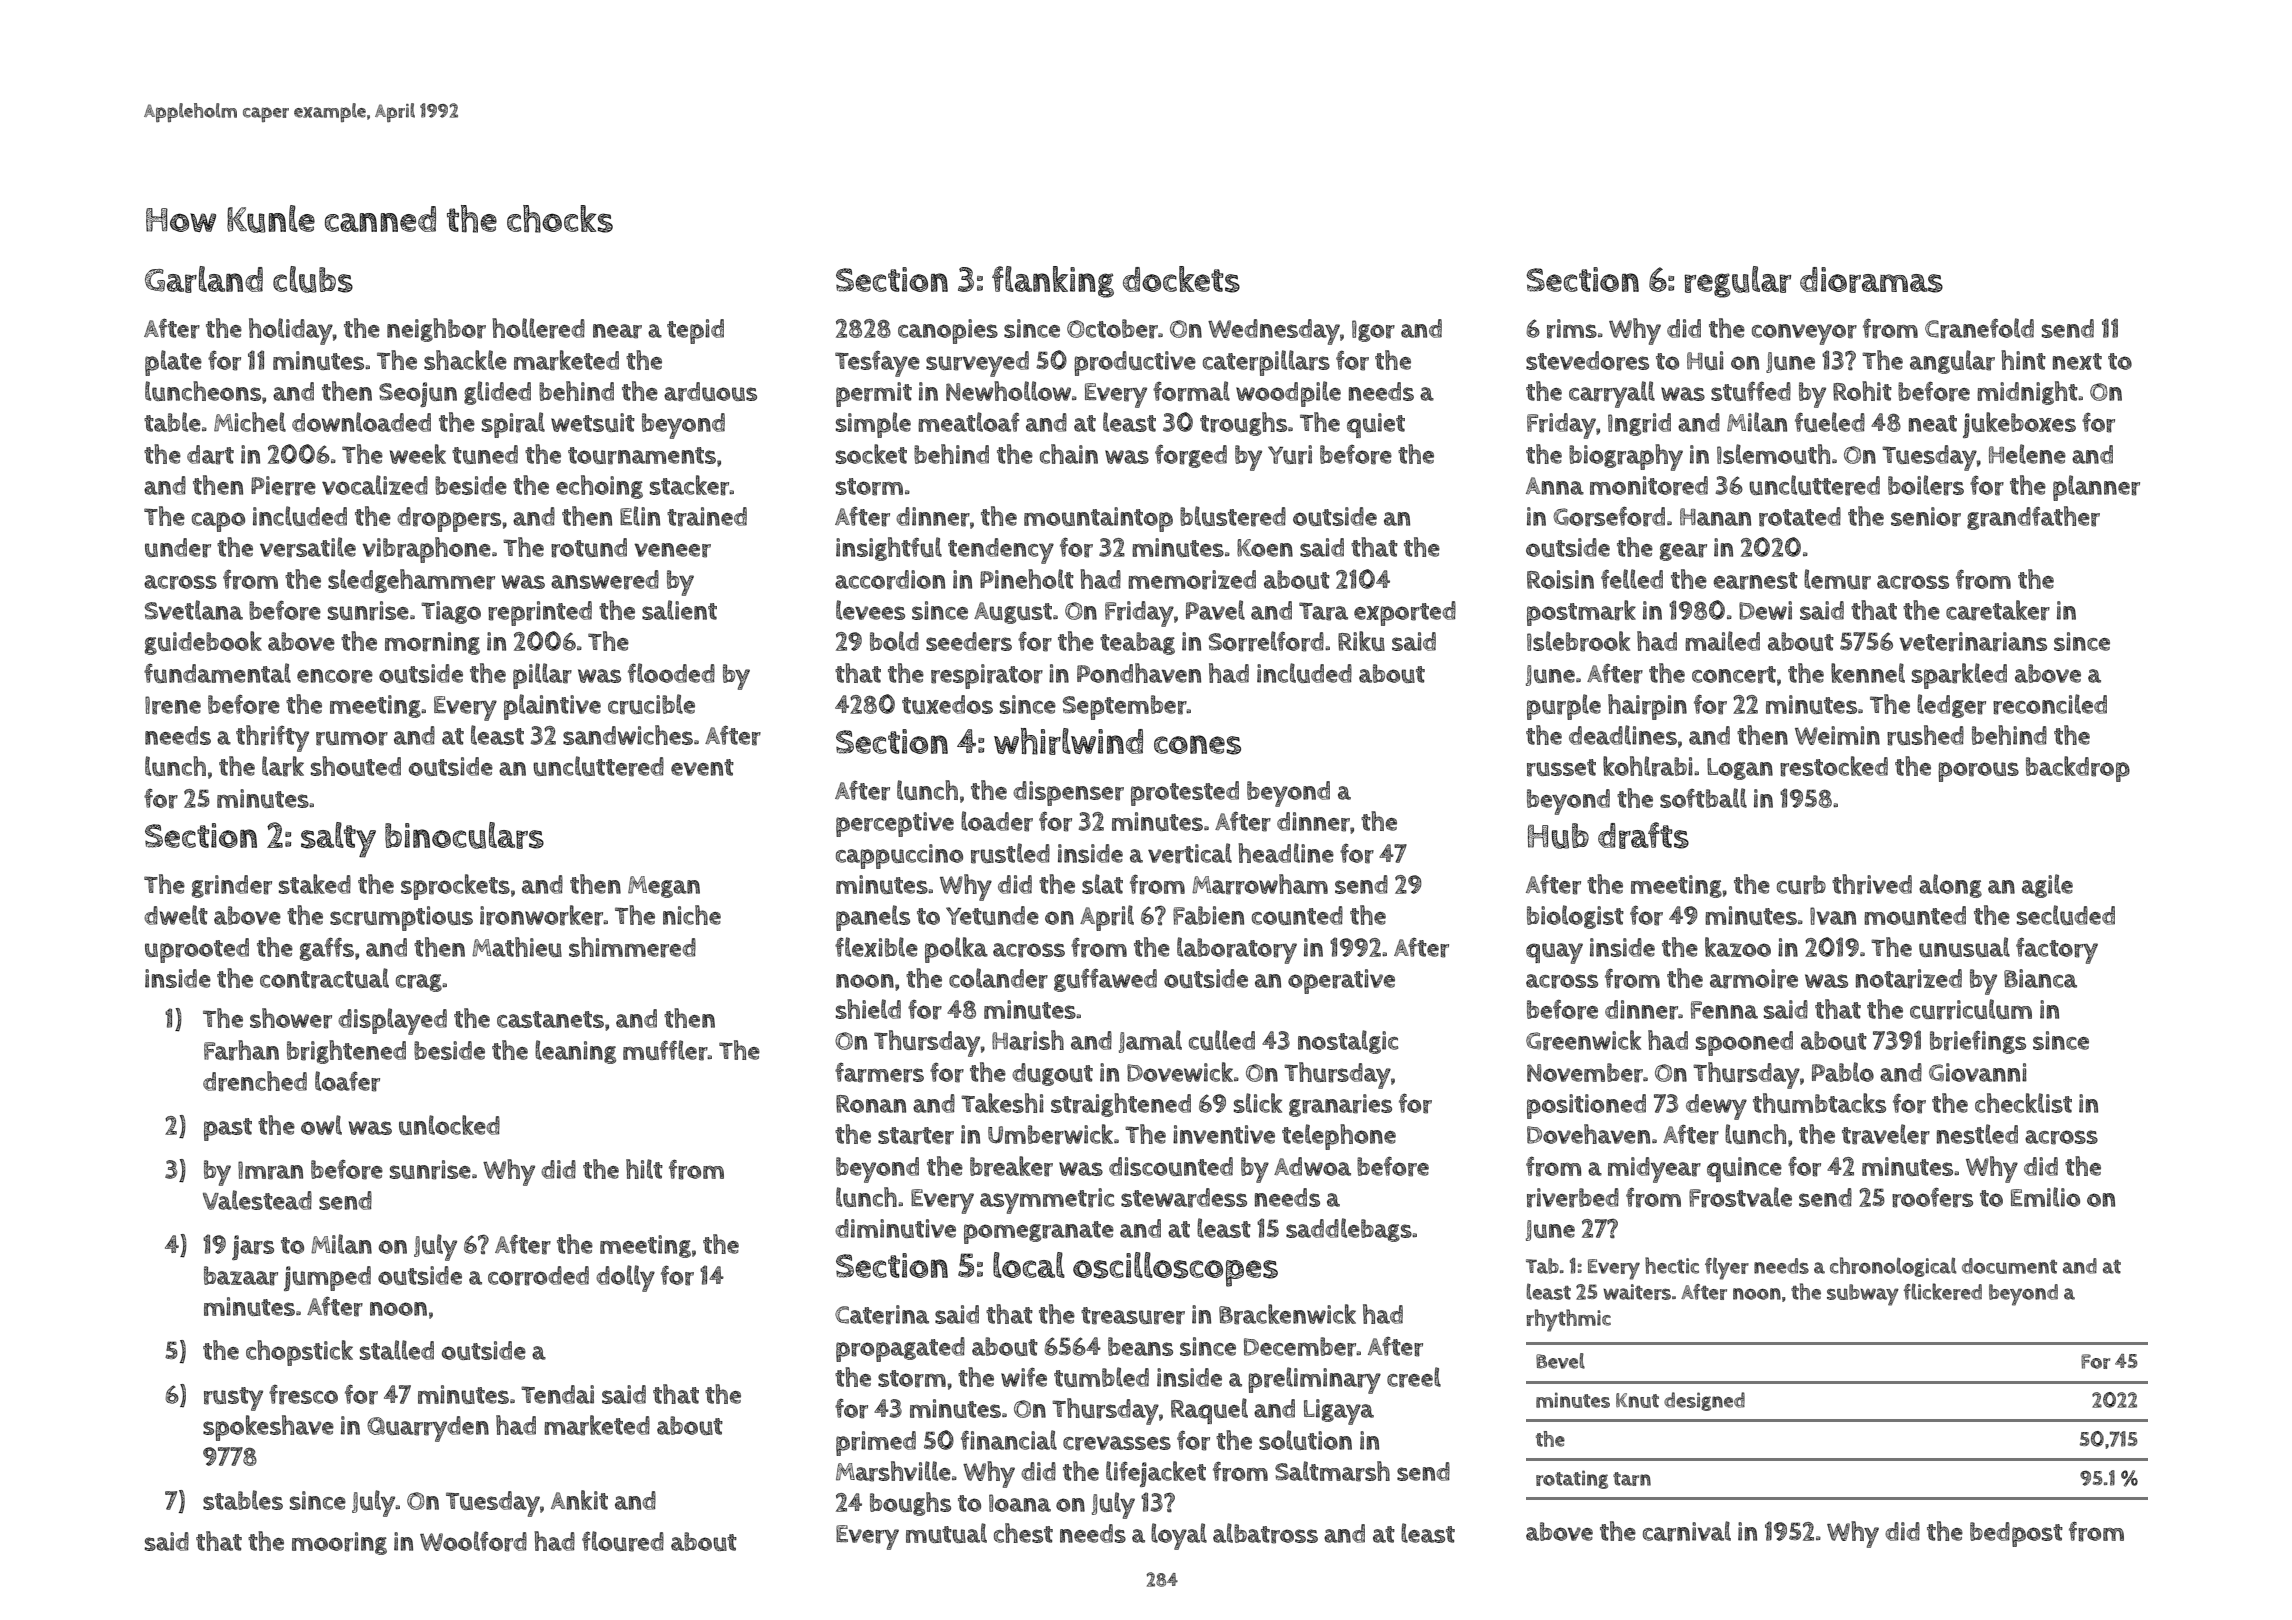 This screenshot has height=1620, width=2292. What do you see at coordinates (1801, 885) in the screenshot?
I see `curb` at bounding box center [1801, 885].
